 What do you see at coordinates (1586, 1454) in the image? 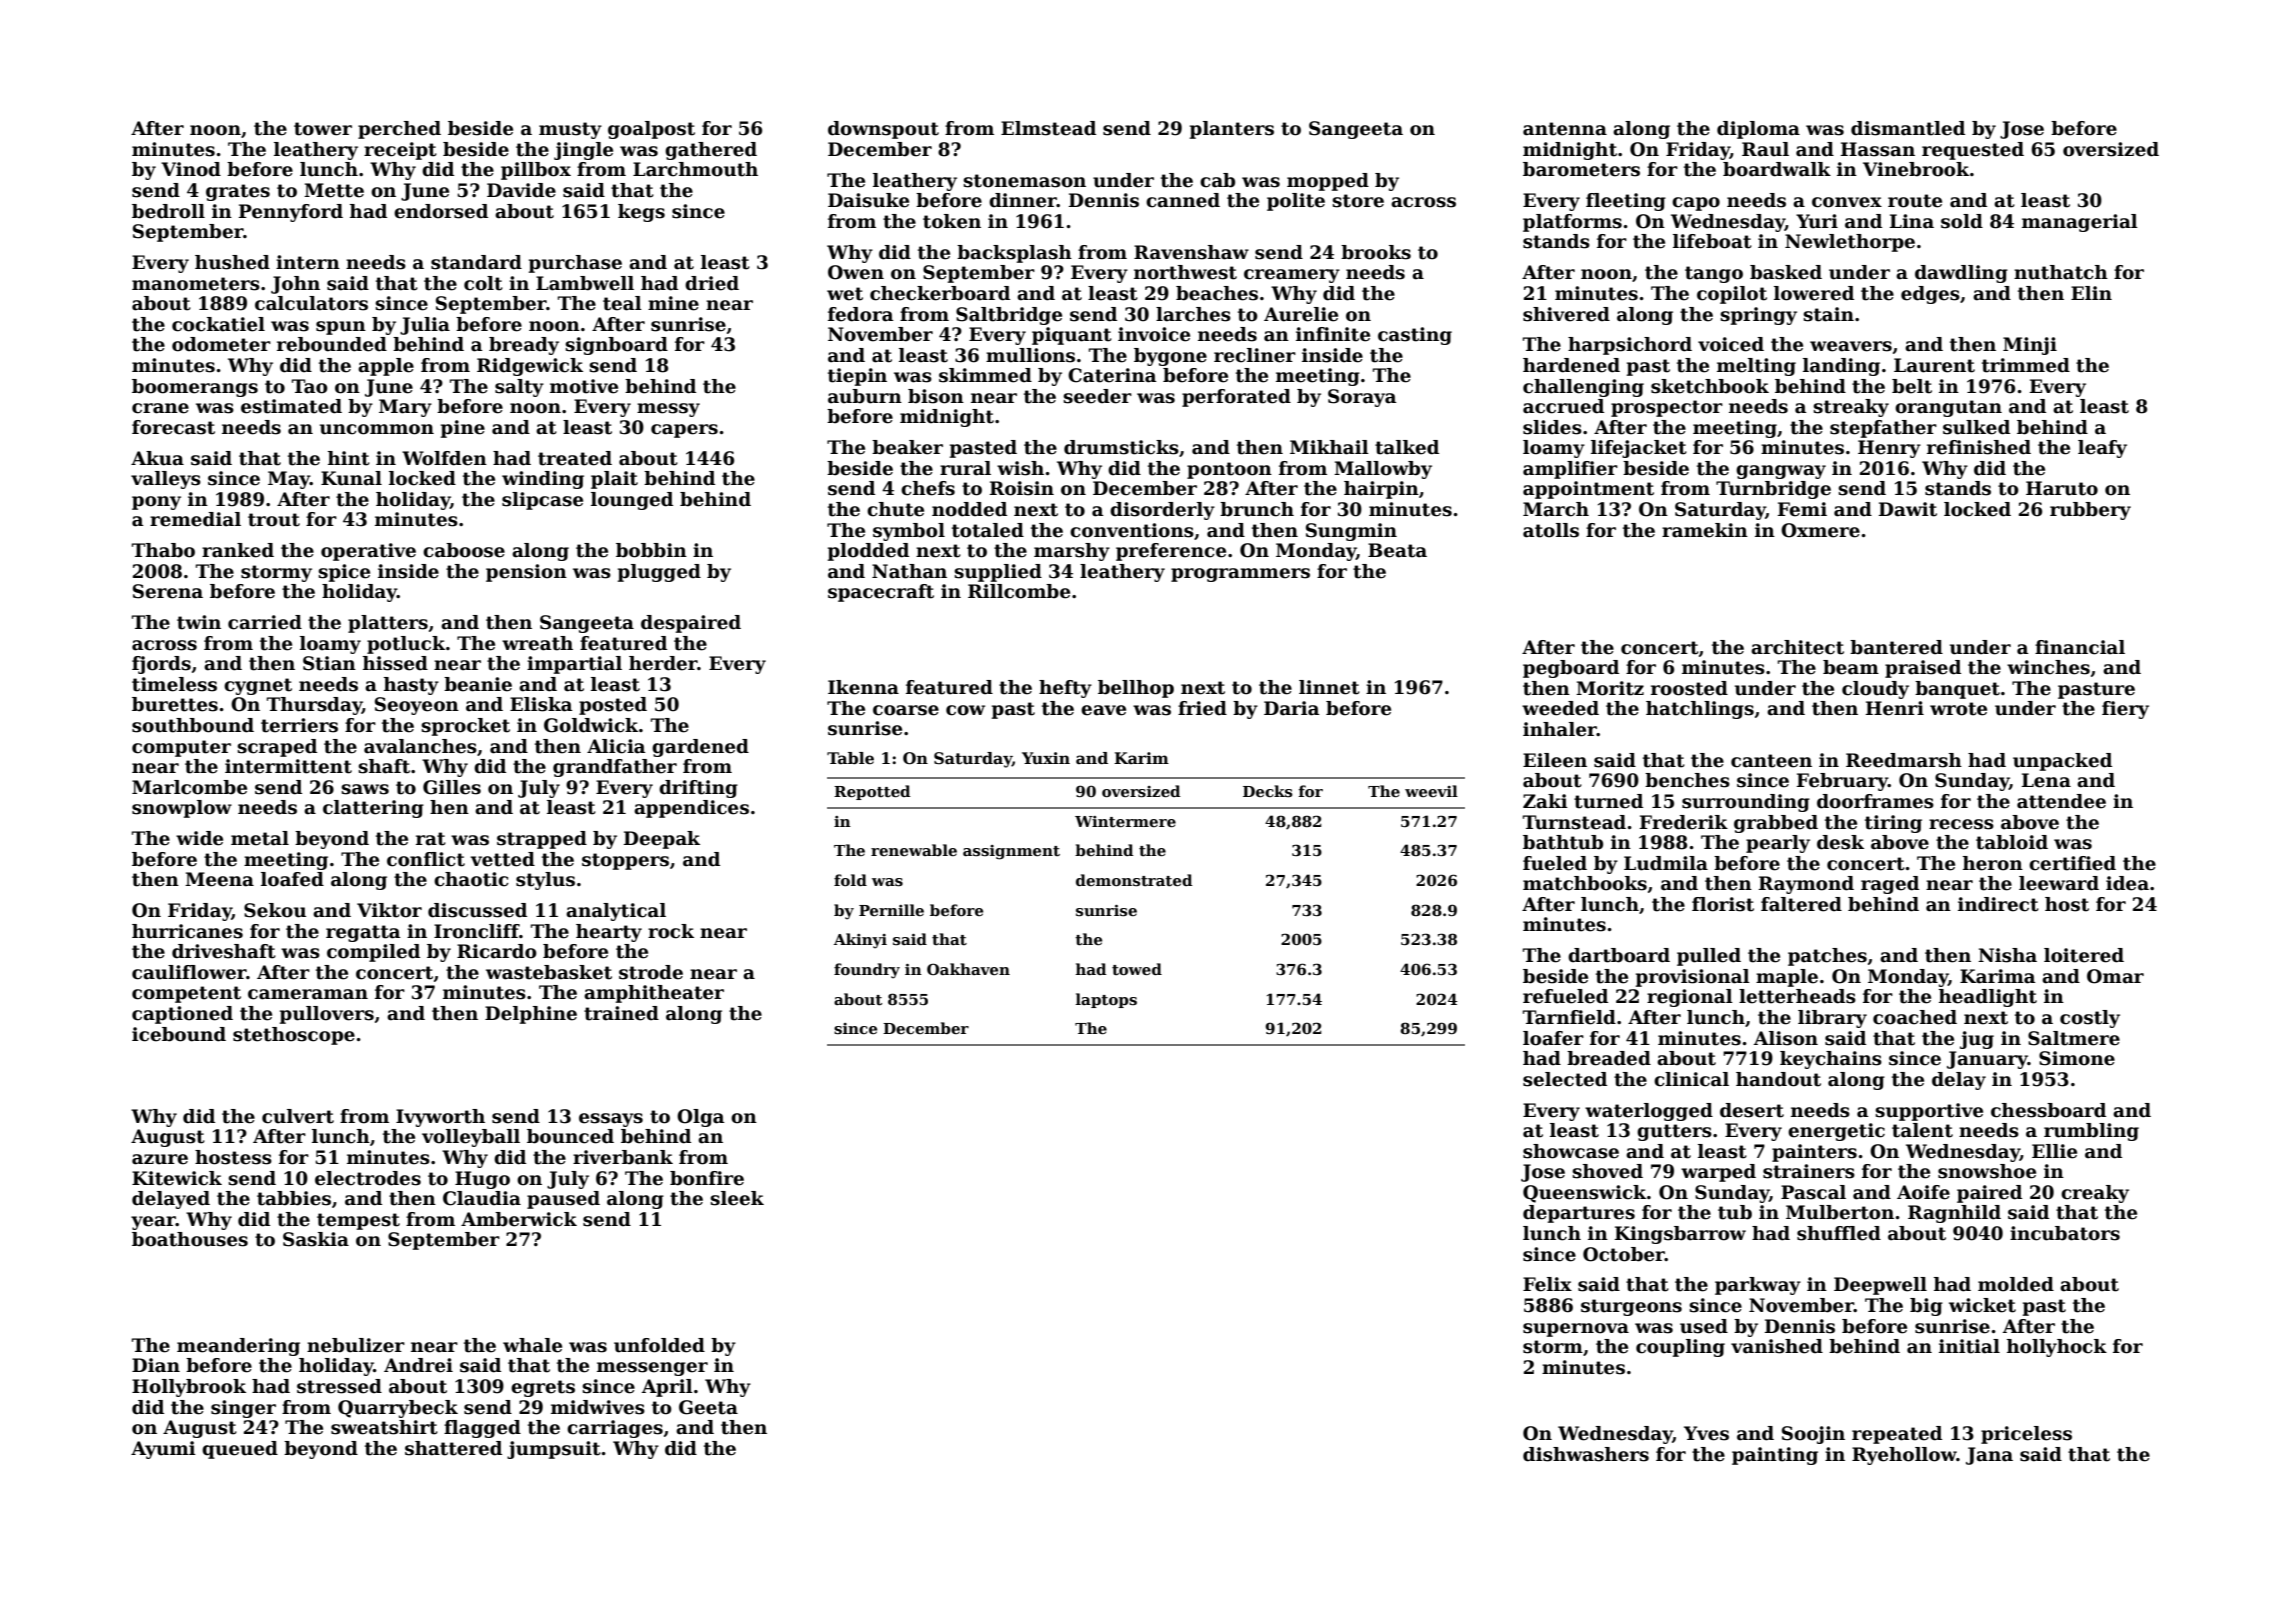
I see `dishwashers` at bounding box center [1586, 1454].
